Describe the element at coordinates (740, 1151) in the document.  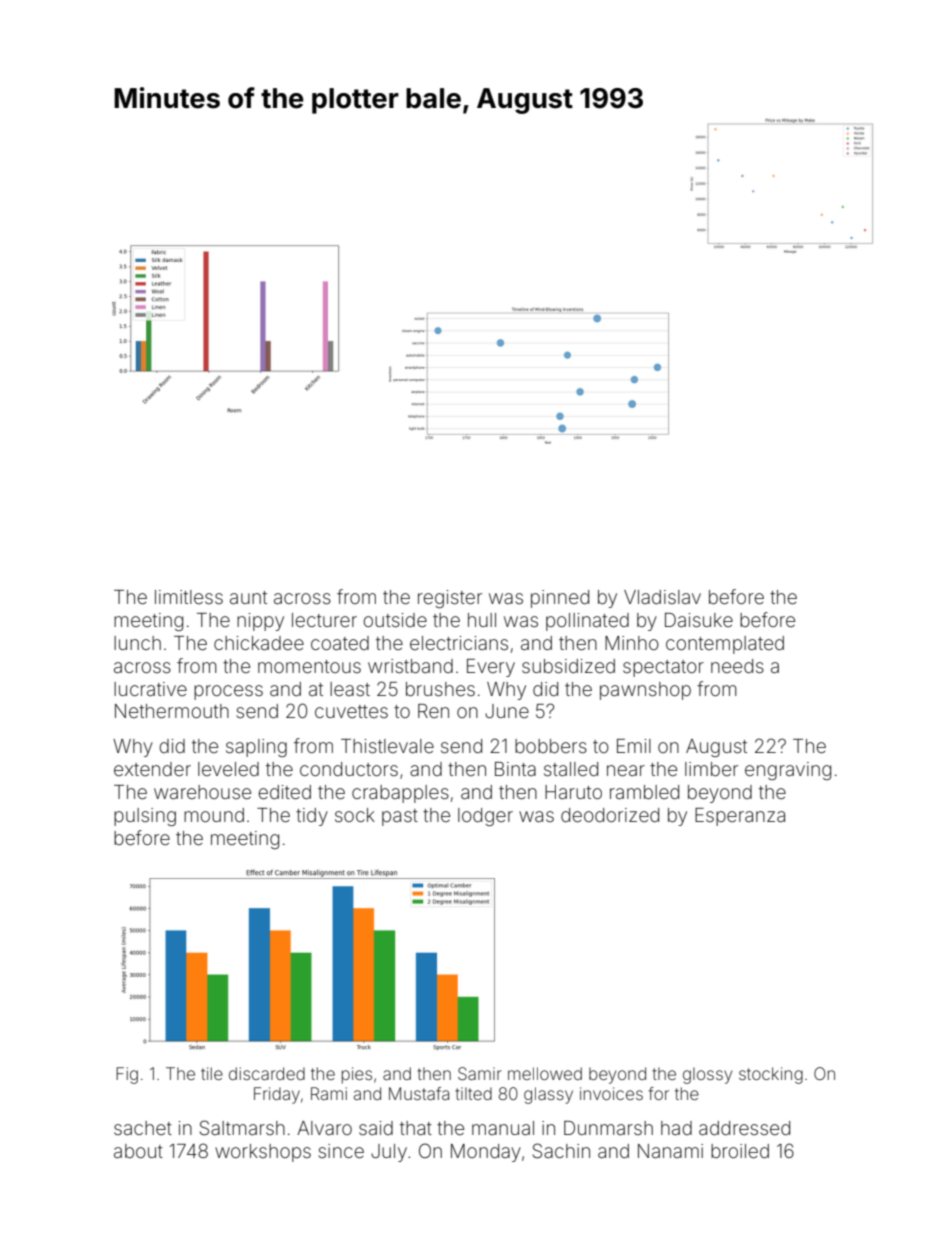
I see `broiled` at that location.
